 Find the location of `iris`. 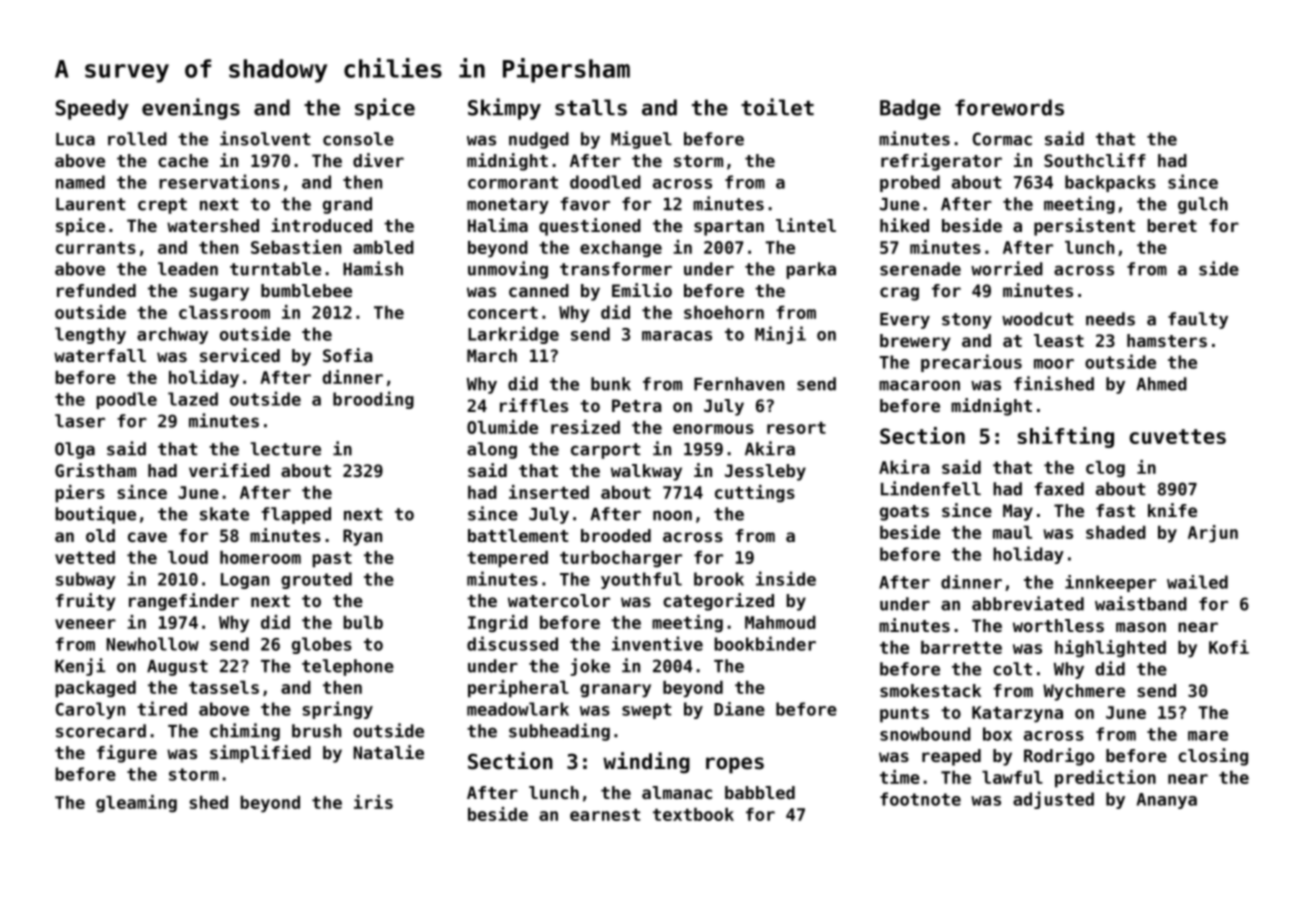

iris is located at coordinates (373, 802).
